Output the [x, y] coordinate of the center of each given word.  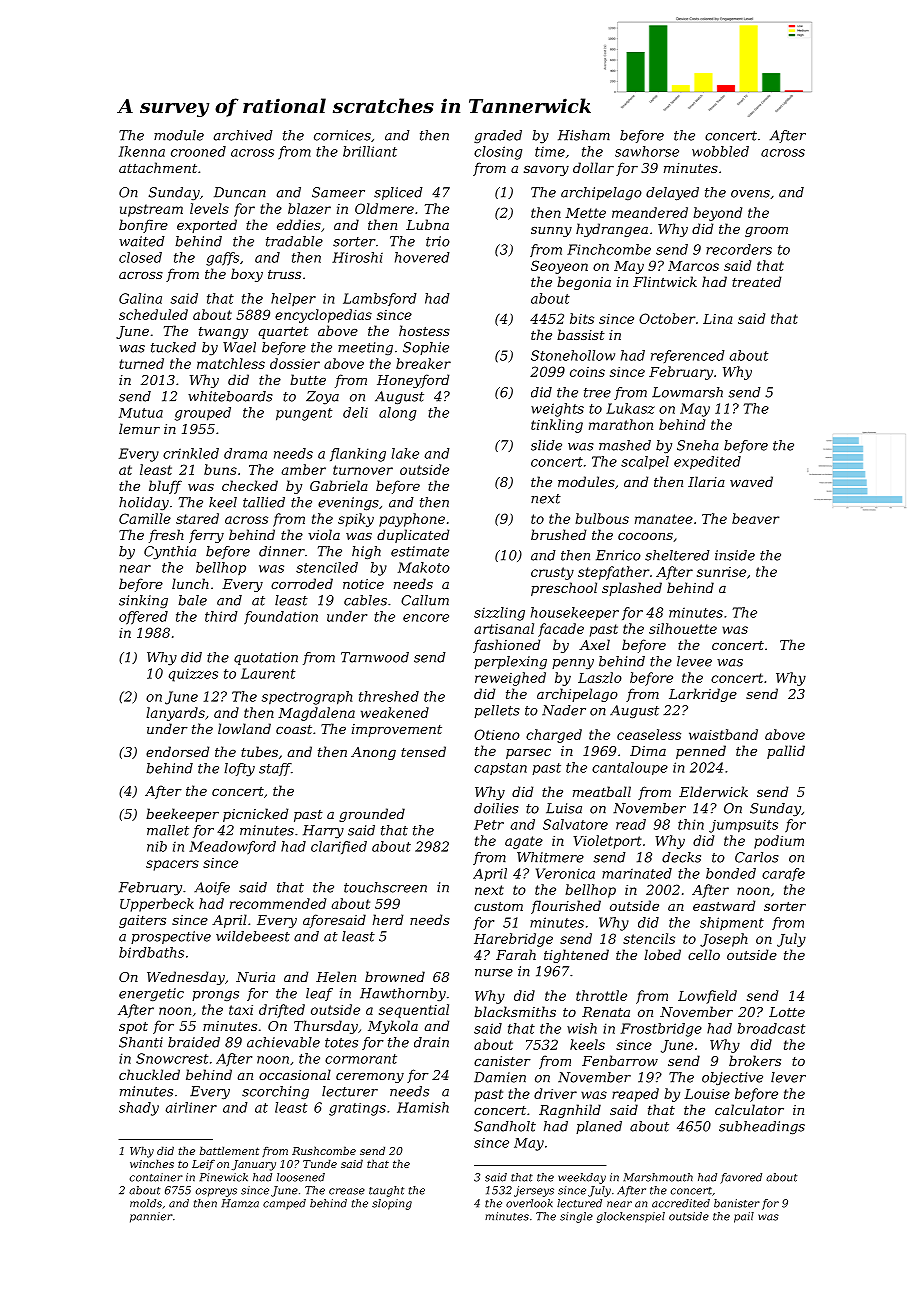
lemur [139, 428]
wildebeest [253, 936]
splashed [632, 589]
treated [756, 281]
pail [744, 1217]
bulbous [602, 518]
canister [502, 1061]
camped [284, 1204]
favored [741, 1178]
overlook [529, 1203]
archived [243, 135]
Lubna [427, 224]
